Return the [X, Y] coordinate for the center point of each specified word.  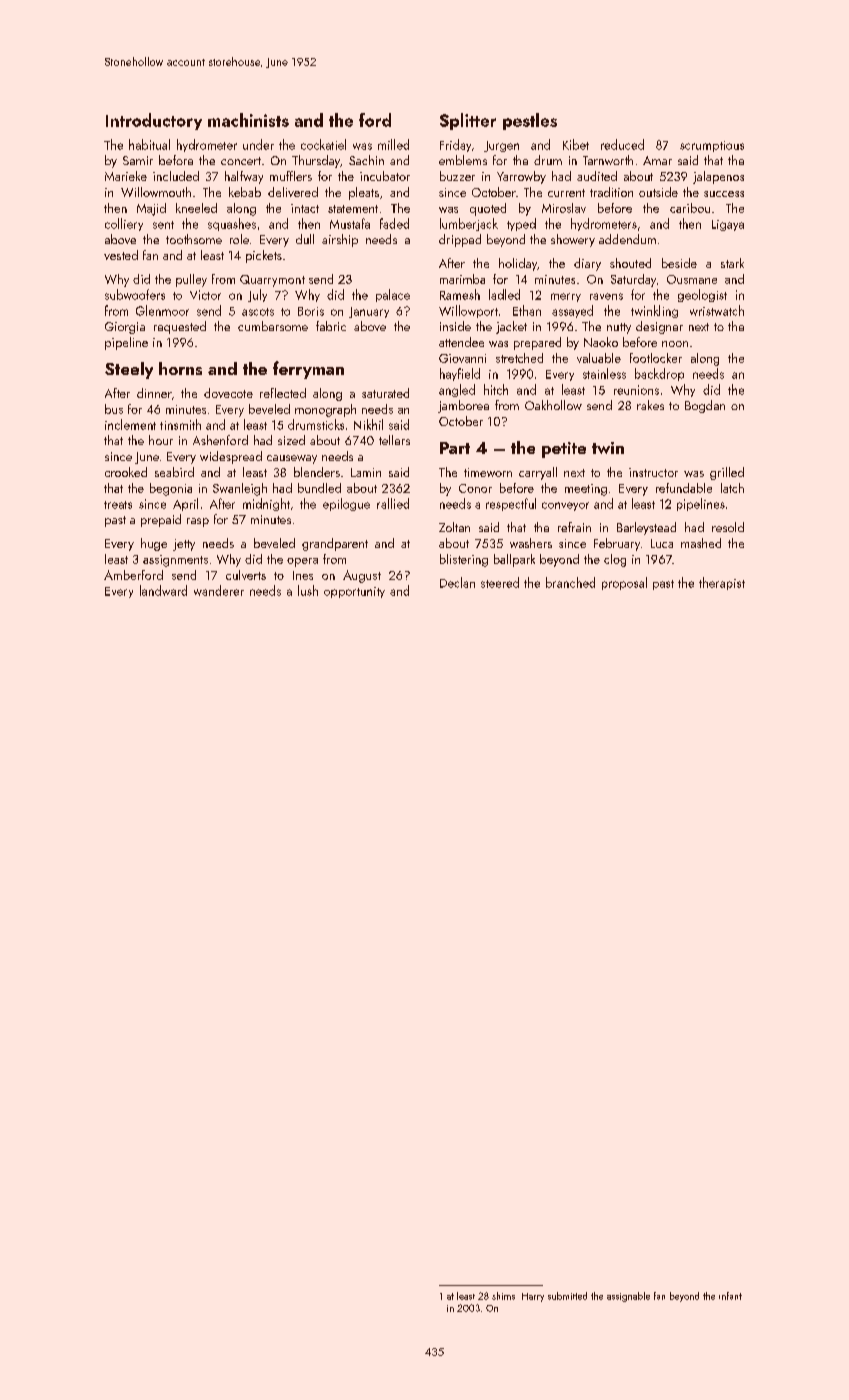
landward [163, 590]
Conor [475, 488]
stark [732, 263]
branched [570, 582]
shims [503, 1296]
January [369, 312]
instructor [653, 472]
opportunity [354, 592]
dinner [154, 393]
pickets [264, 256]
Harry [533, 1297]
